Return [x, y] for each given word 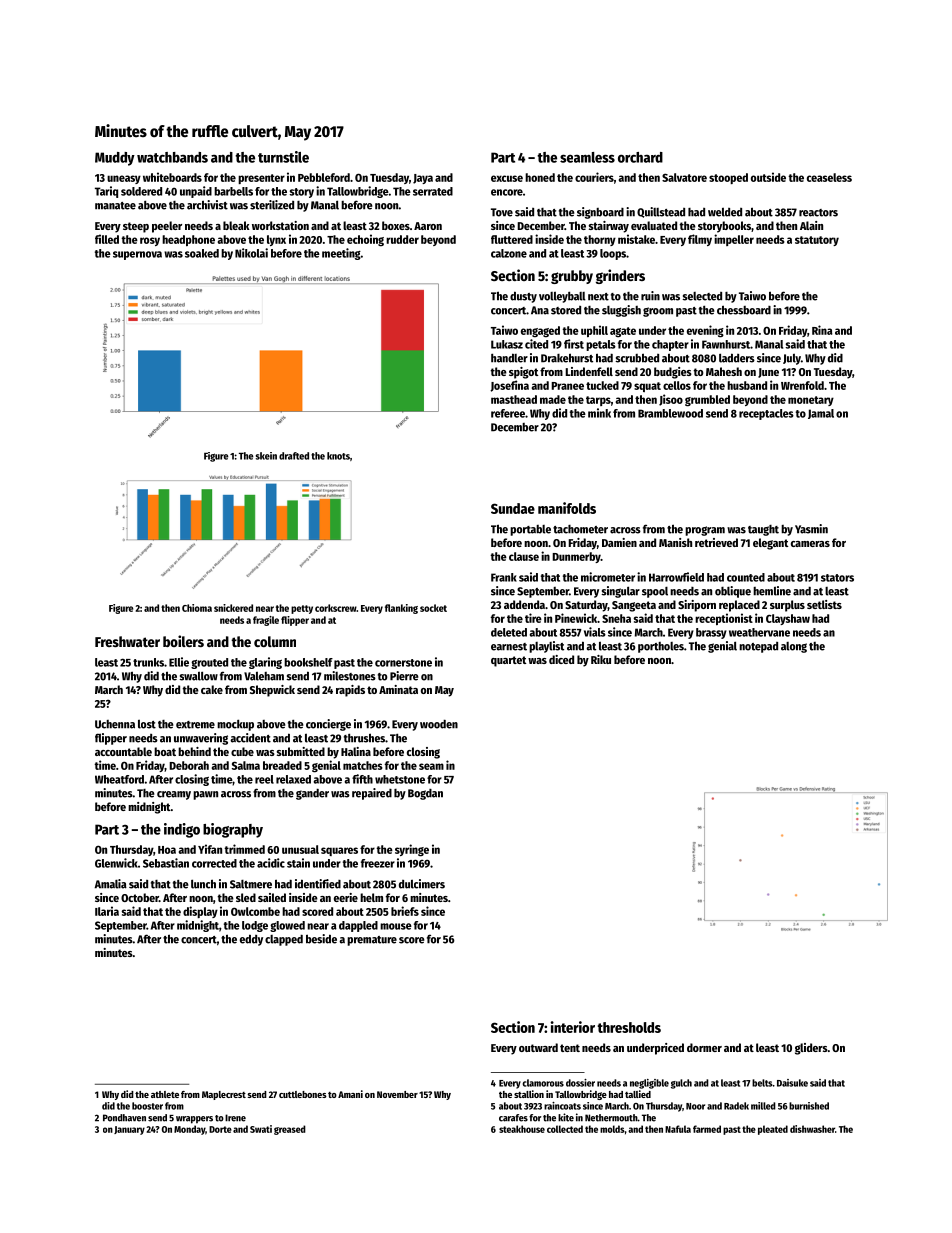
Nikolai [251, 253]
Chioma [197, 608]
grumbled [707, 401]
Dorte [220, 1129]
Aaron [428, 226]
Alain [811, 225]
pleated [773, 1130]
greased [290, 1130]
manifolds [567, 508]
